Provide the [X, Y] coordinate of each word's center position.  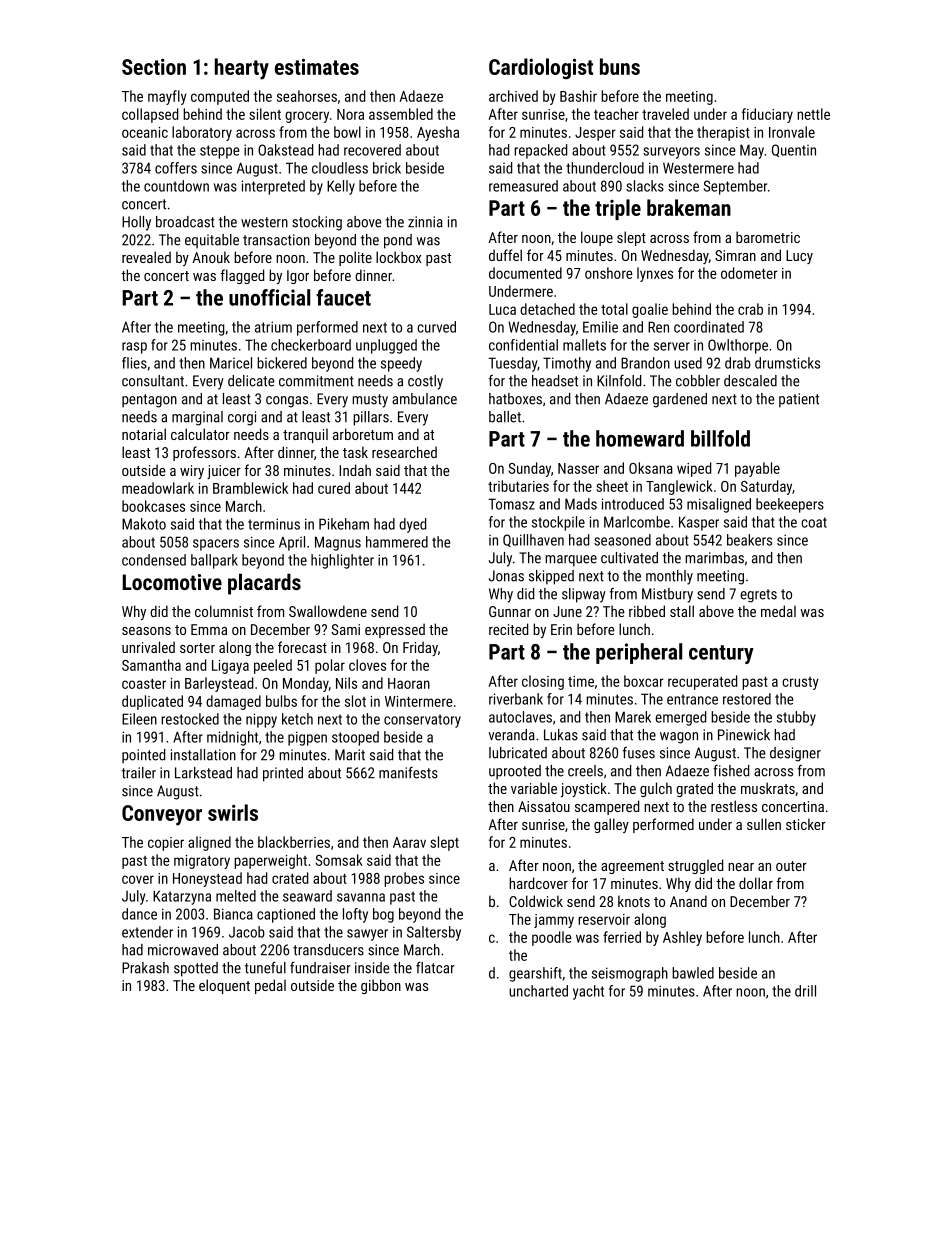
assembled [401, 114]
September [735, 187]
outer [791, 866]
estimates [317, 67]
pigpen [307, 738]
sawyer [367, 935]
